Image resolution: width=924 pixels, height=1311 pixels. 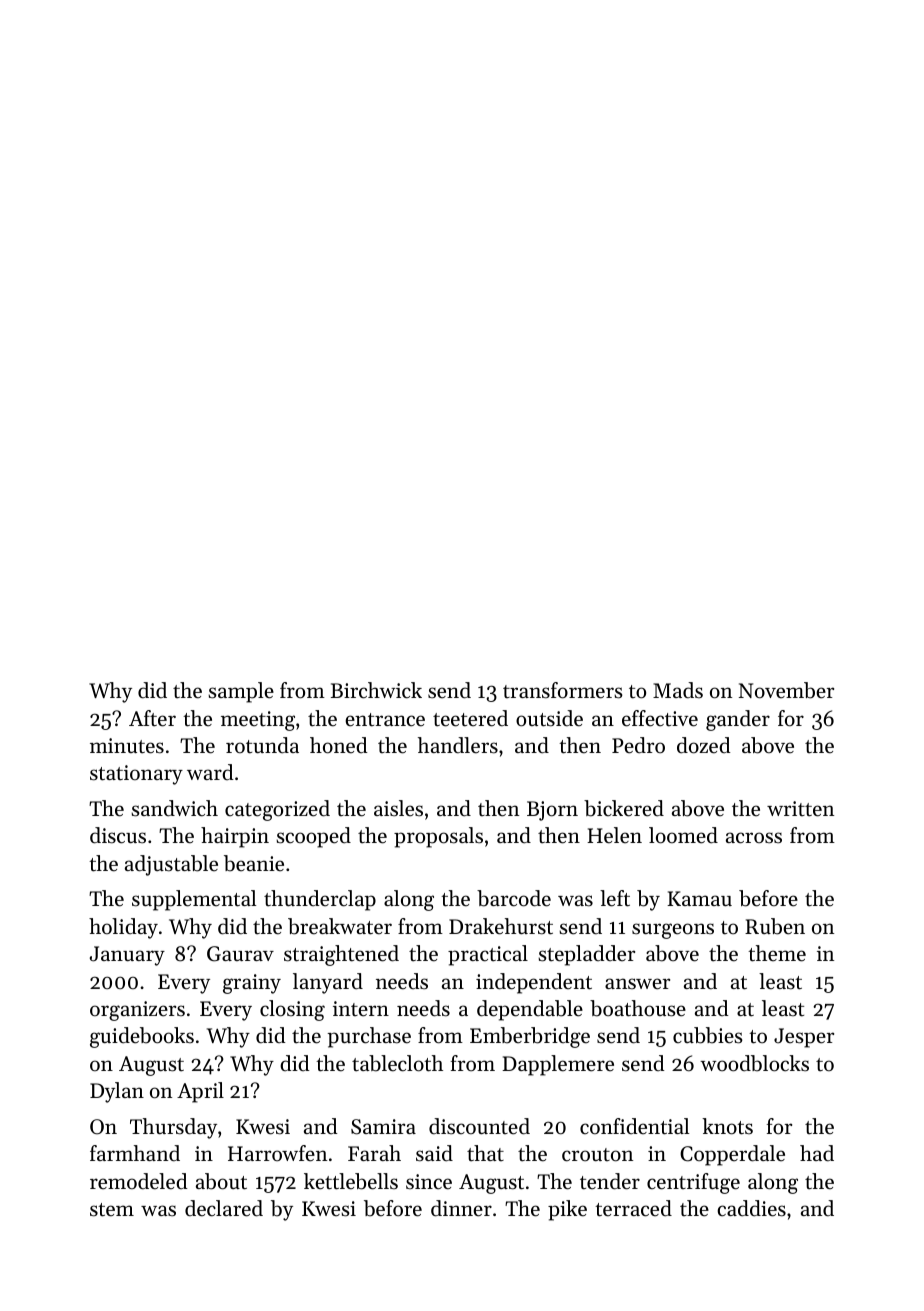 I want to click on sample, so click(x=241, y=692).
